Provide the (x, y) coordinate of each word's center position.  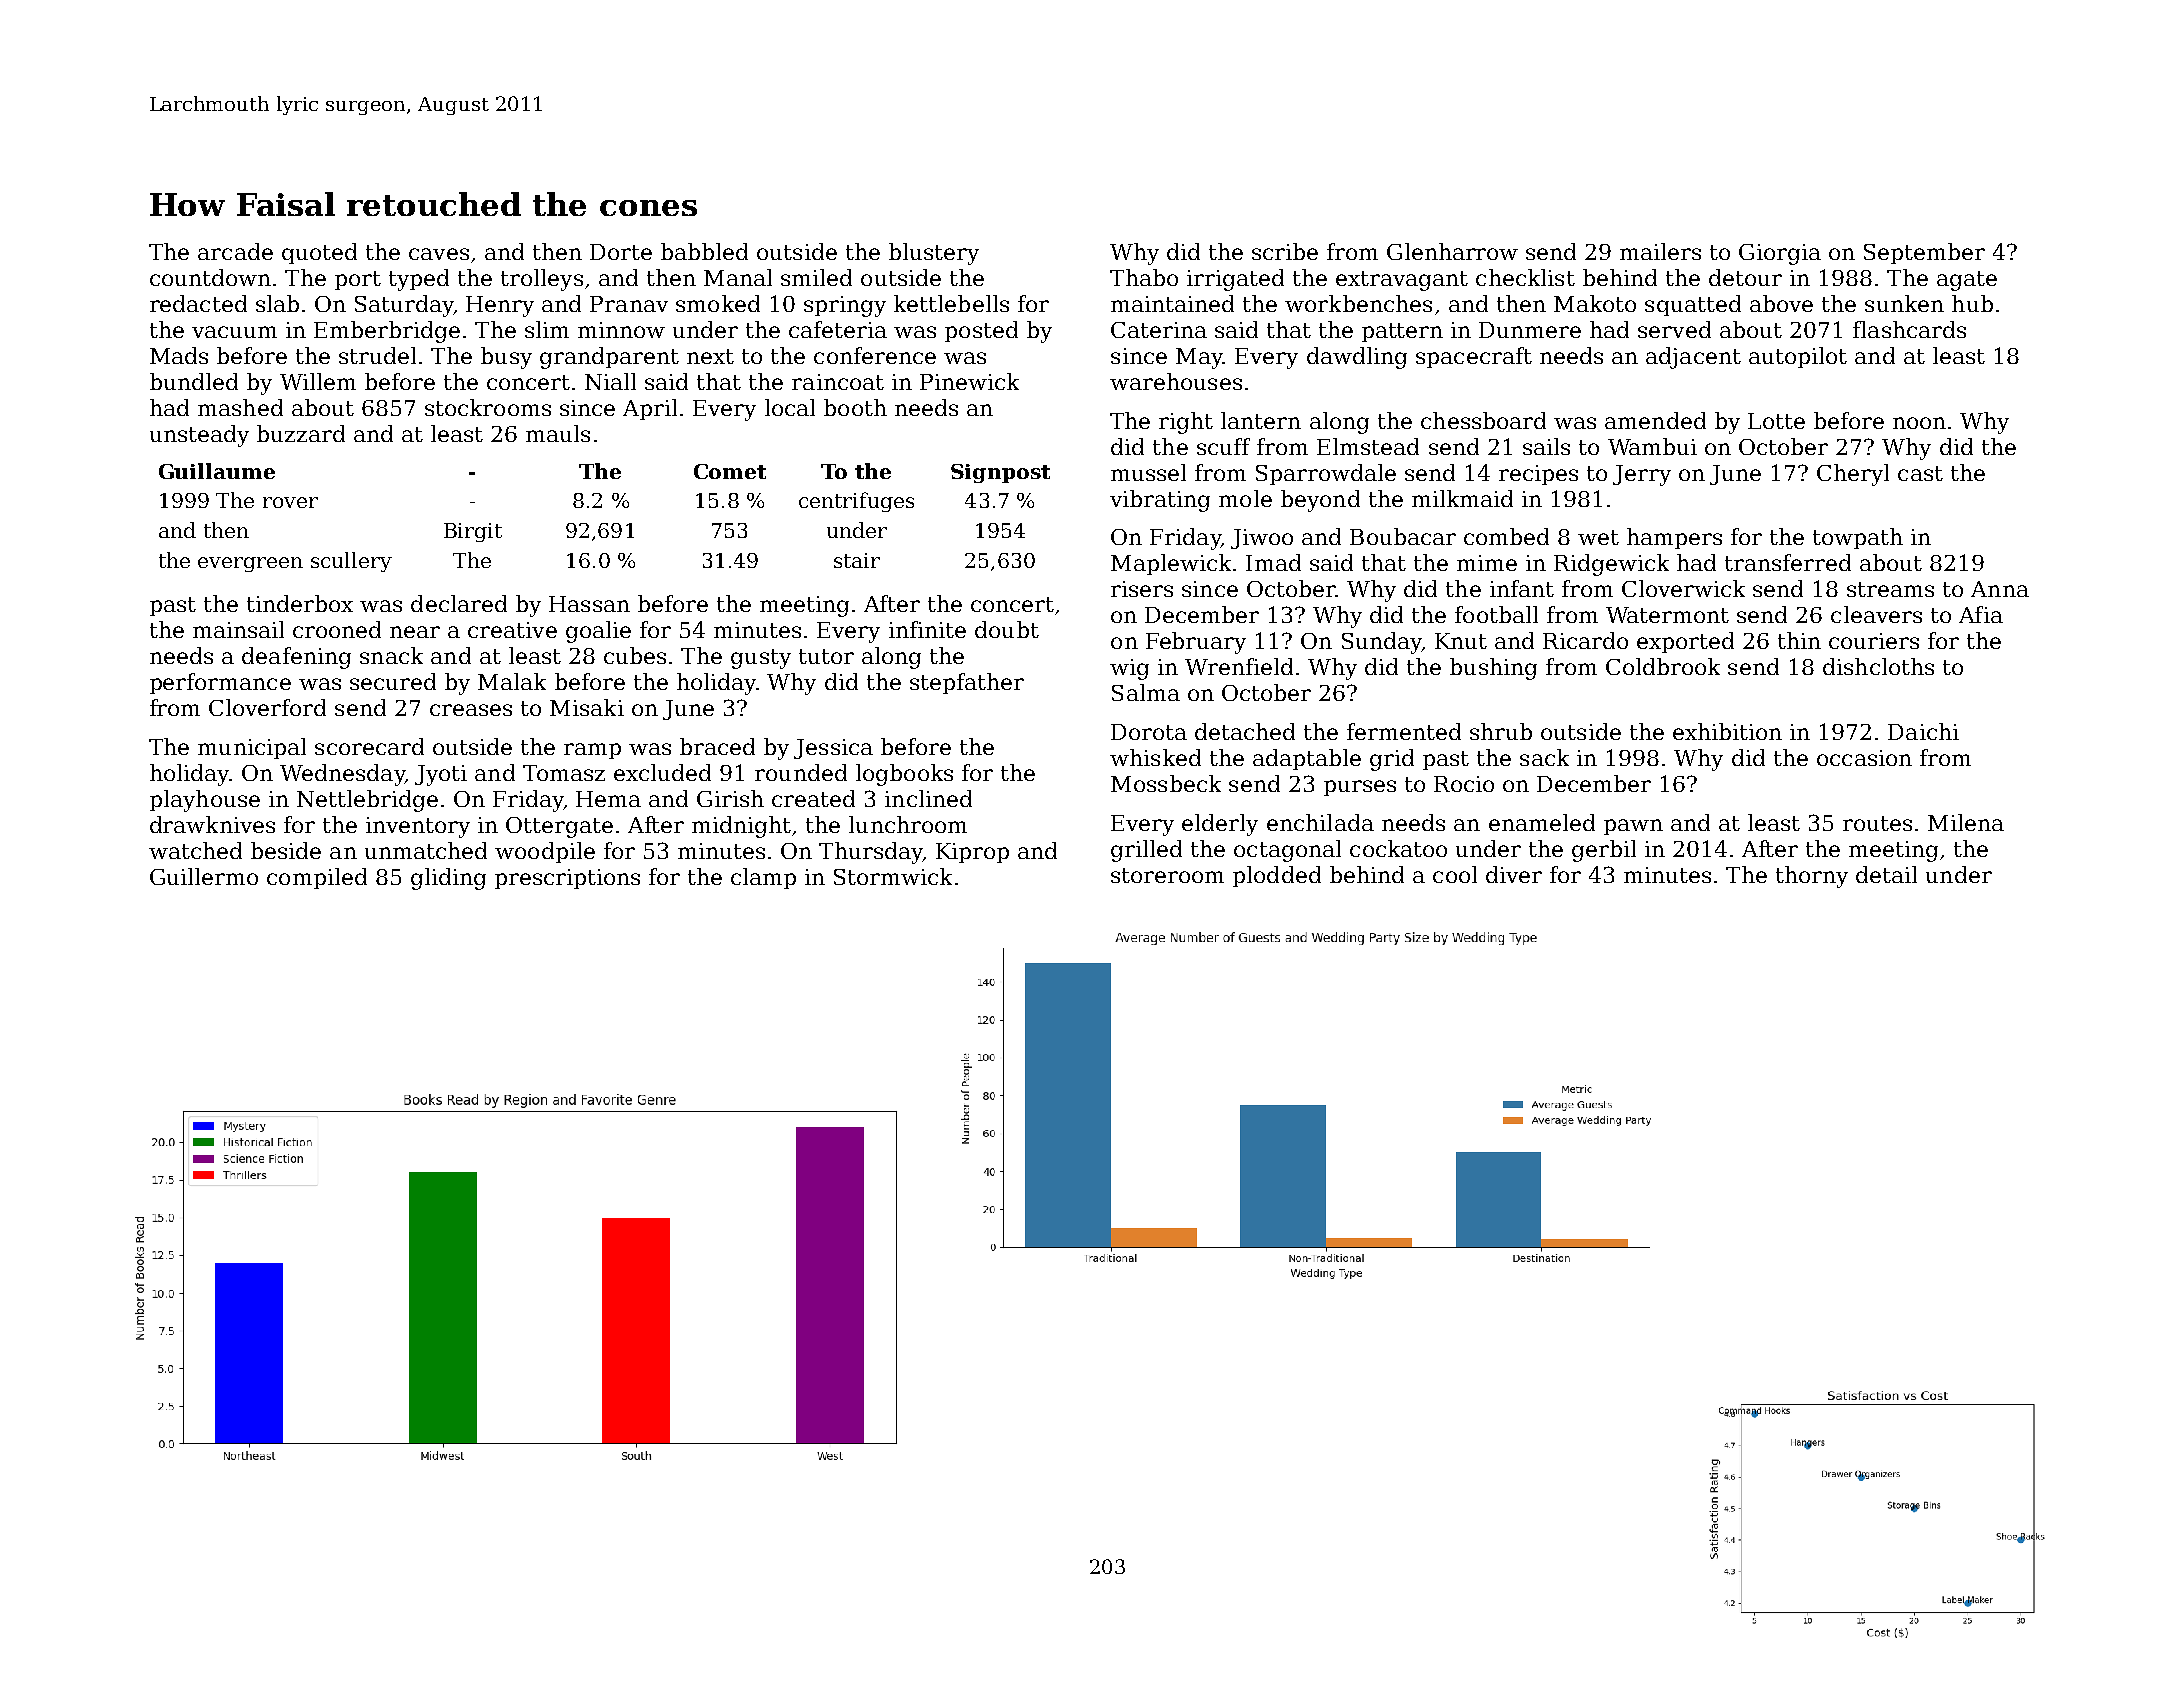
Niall (610, 381)
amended (1655, 420)
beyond (1320, 501)
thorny (1812, 877)
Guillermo (204, 876)
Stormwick (893, 876)
